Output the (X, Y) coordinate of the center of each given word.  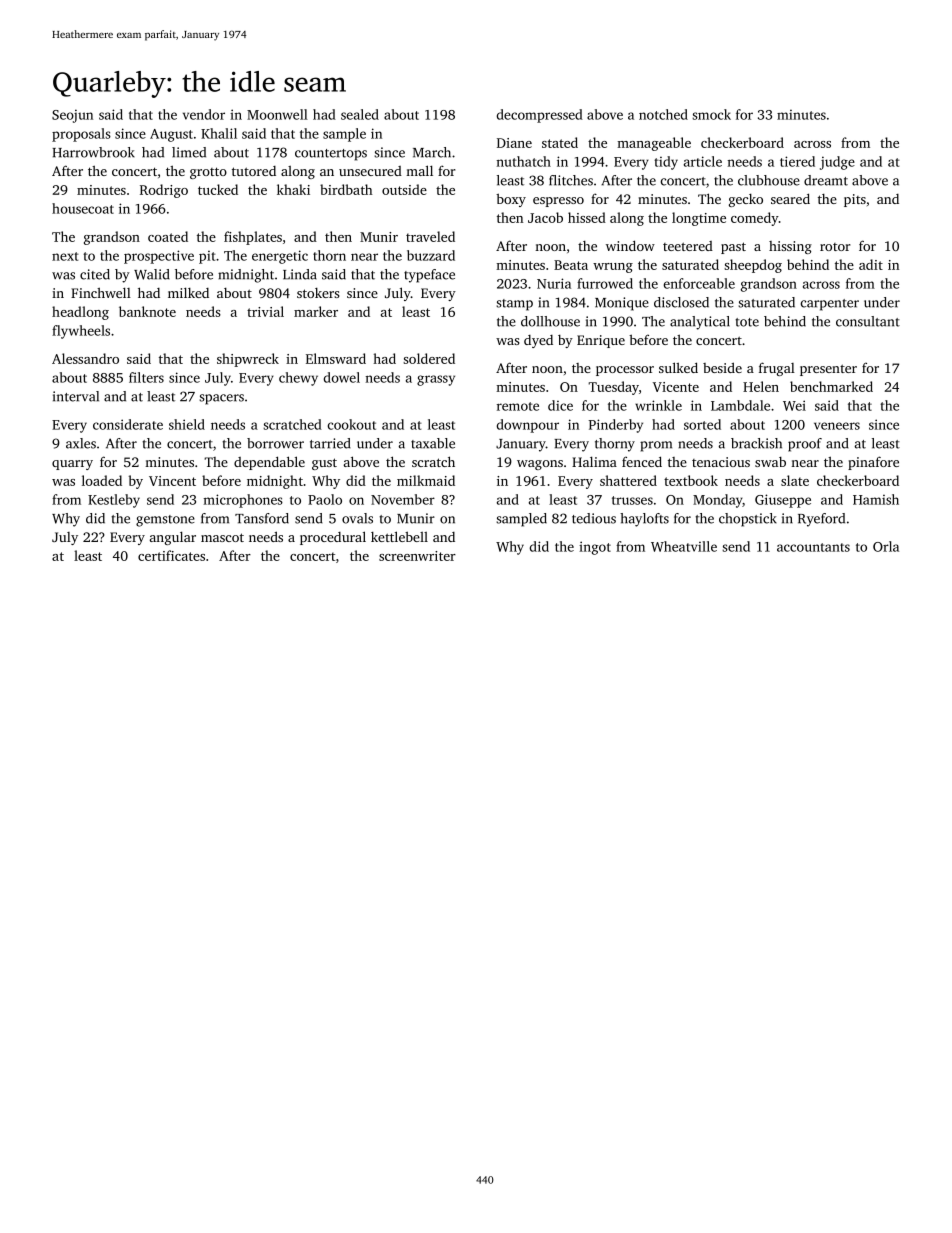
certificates (171, 555)
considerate (128, 424)
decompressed (539, 116)
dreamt (826, 180)
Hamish (876, 499)
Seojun (72, 116)
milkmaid (426, 480)
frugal (777, 369)
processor (625, 371)
